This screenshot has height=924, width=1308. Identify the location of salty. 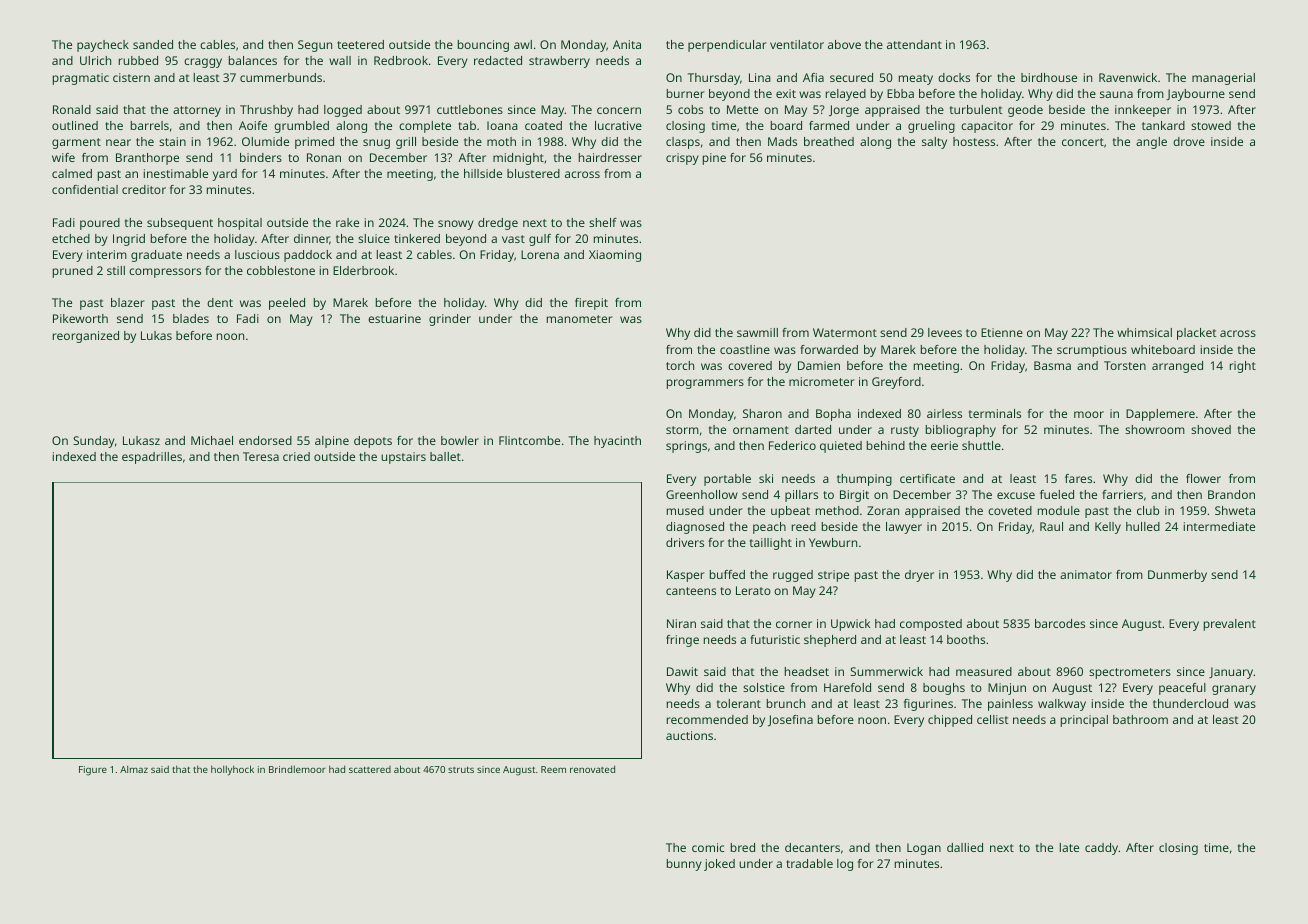
(934, 143).
